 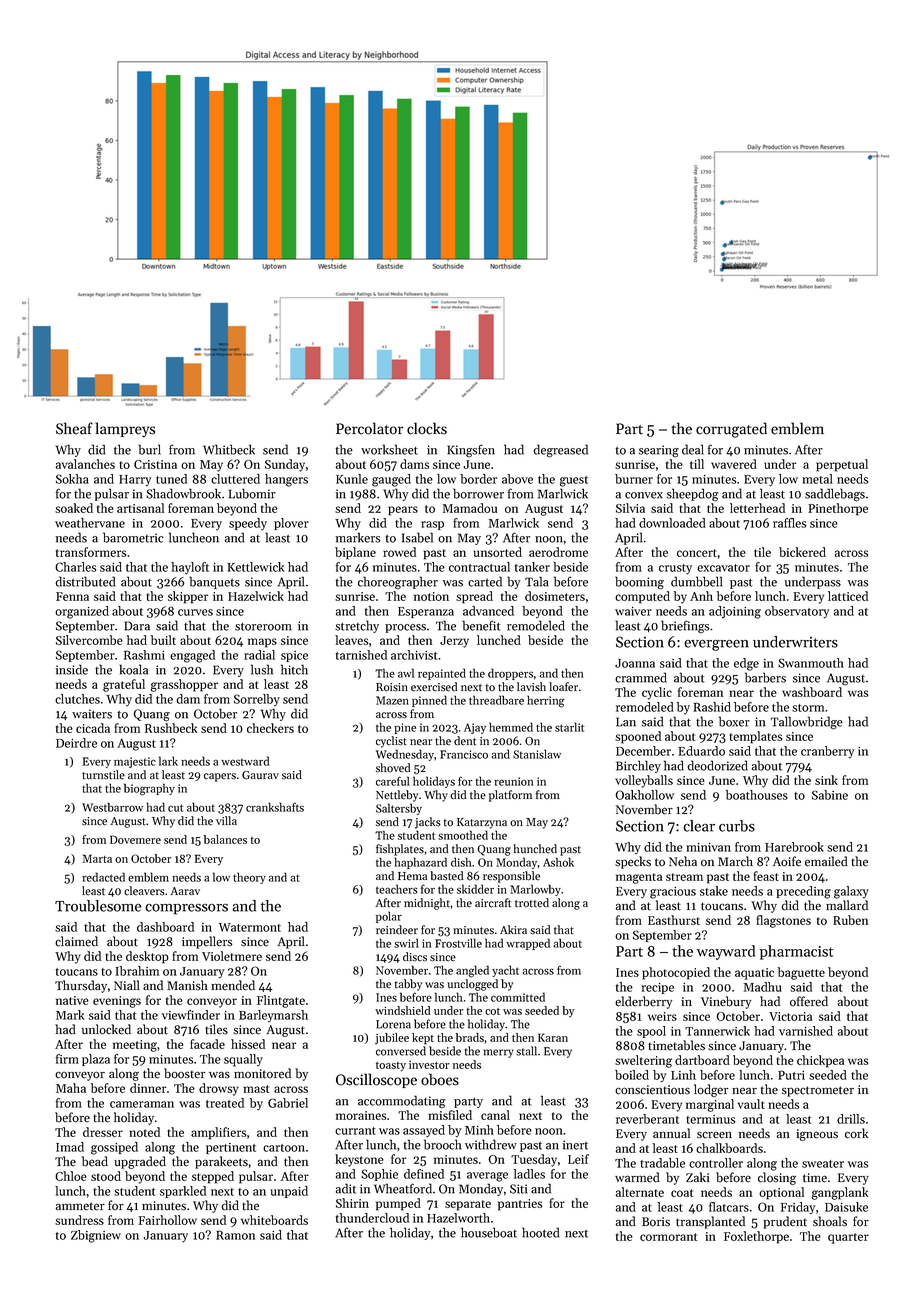 What do you see at coordinates (400, 850) in the screenshot?
I see `fishplates` at bounding box center [400, 850].
